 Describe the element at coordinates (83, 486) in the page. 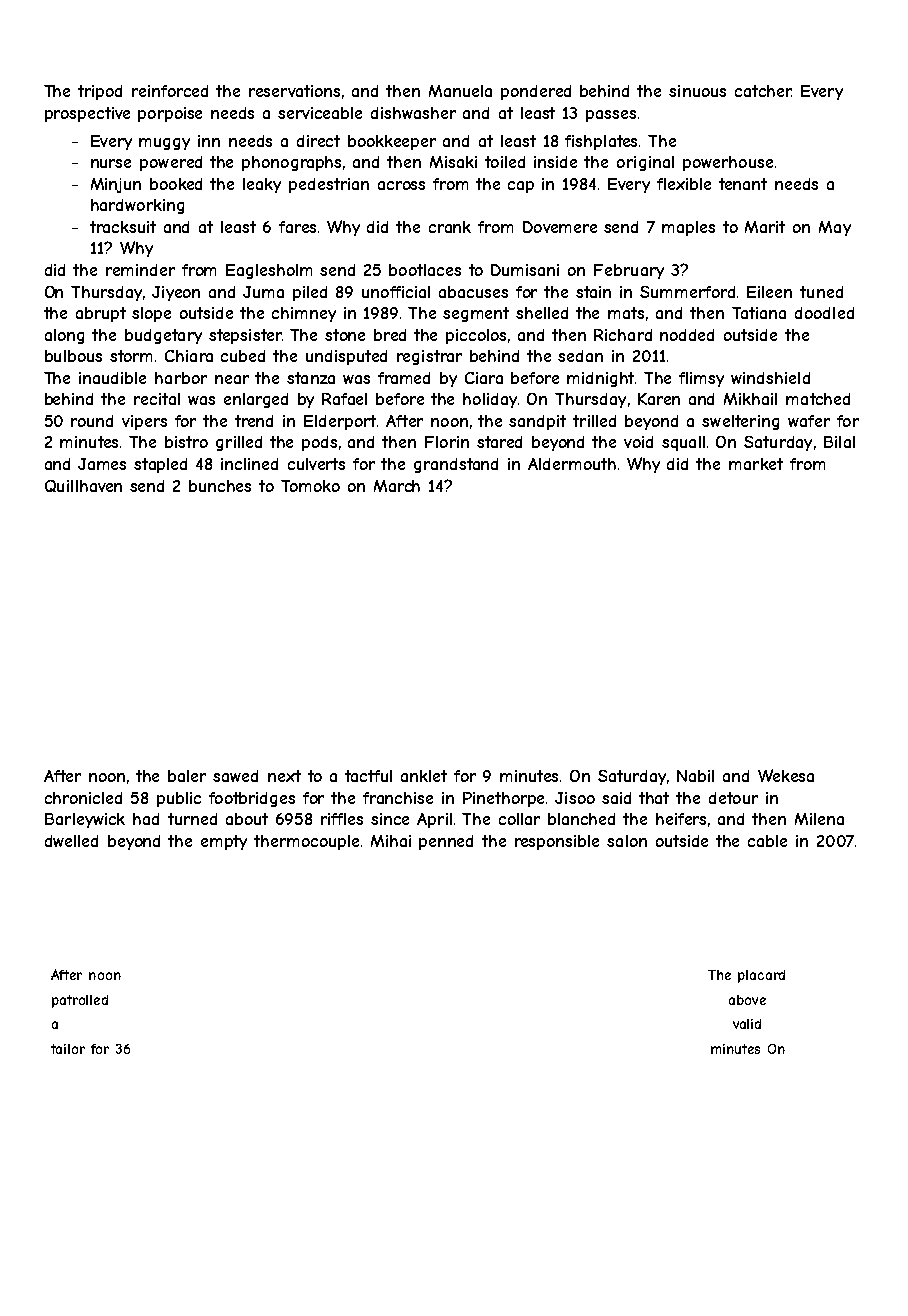

I see `Quillhaven` at that location.
